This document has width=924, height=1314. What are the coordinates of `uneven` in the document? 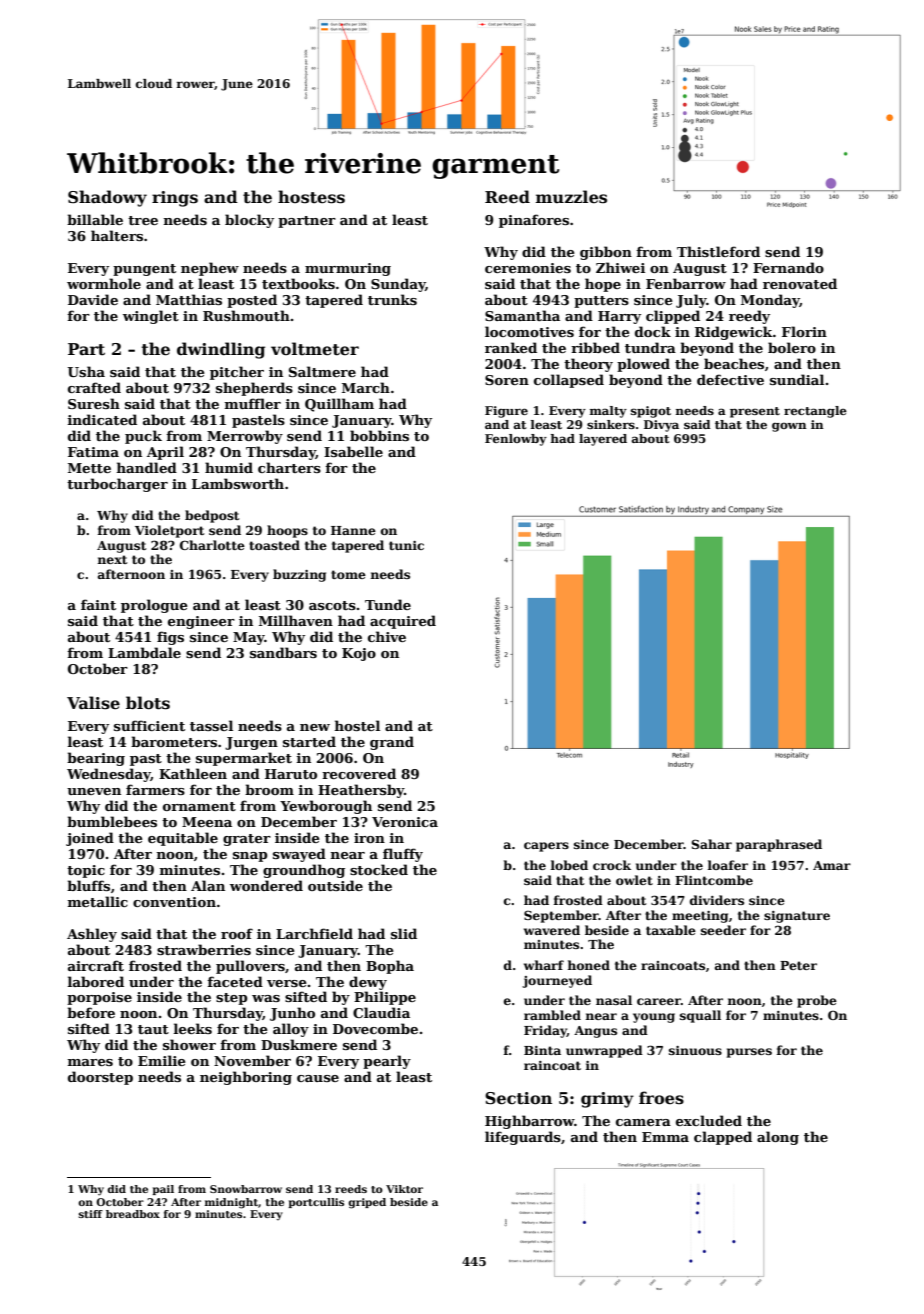 It's located at (94, 791).
